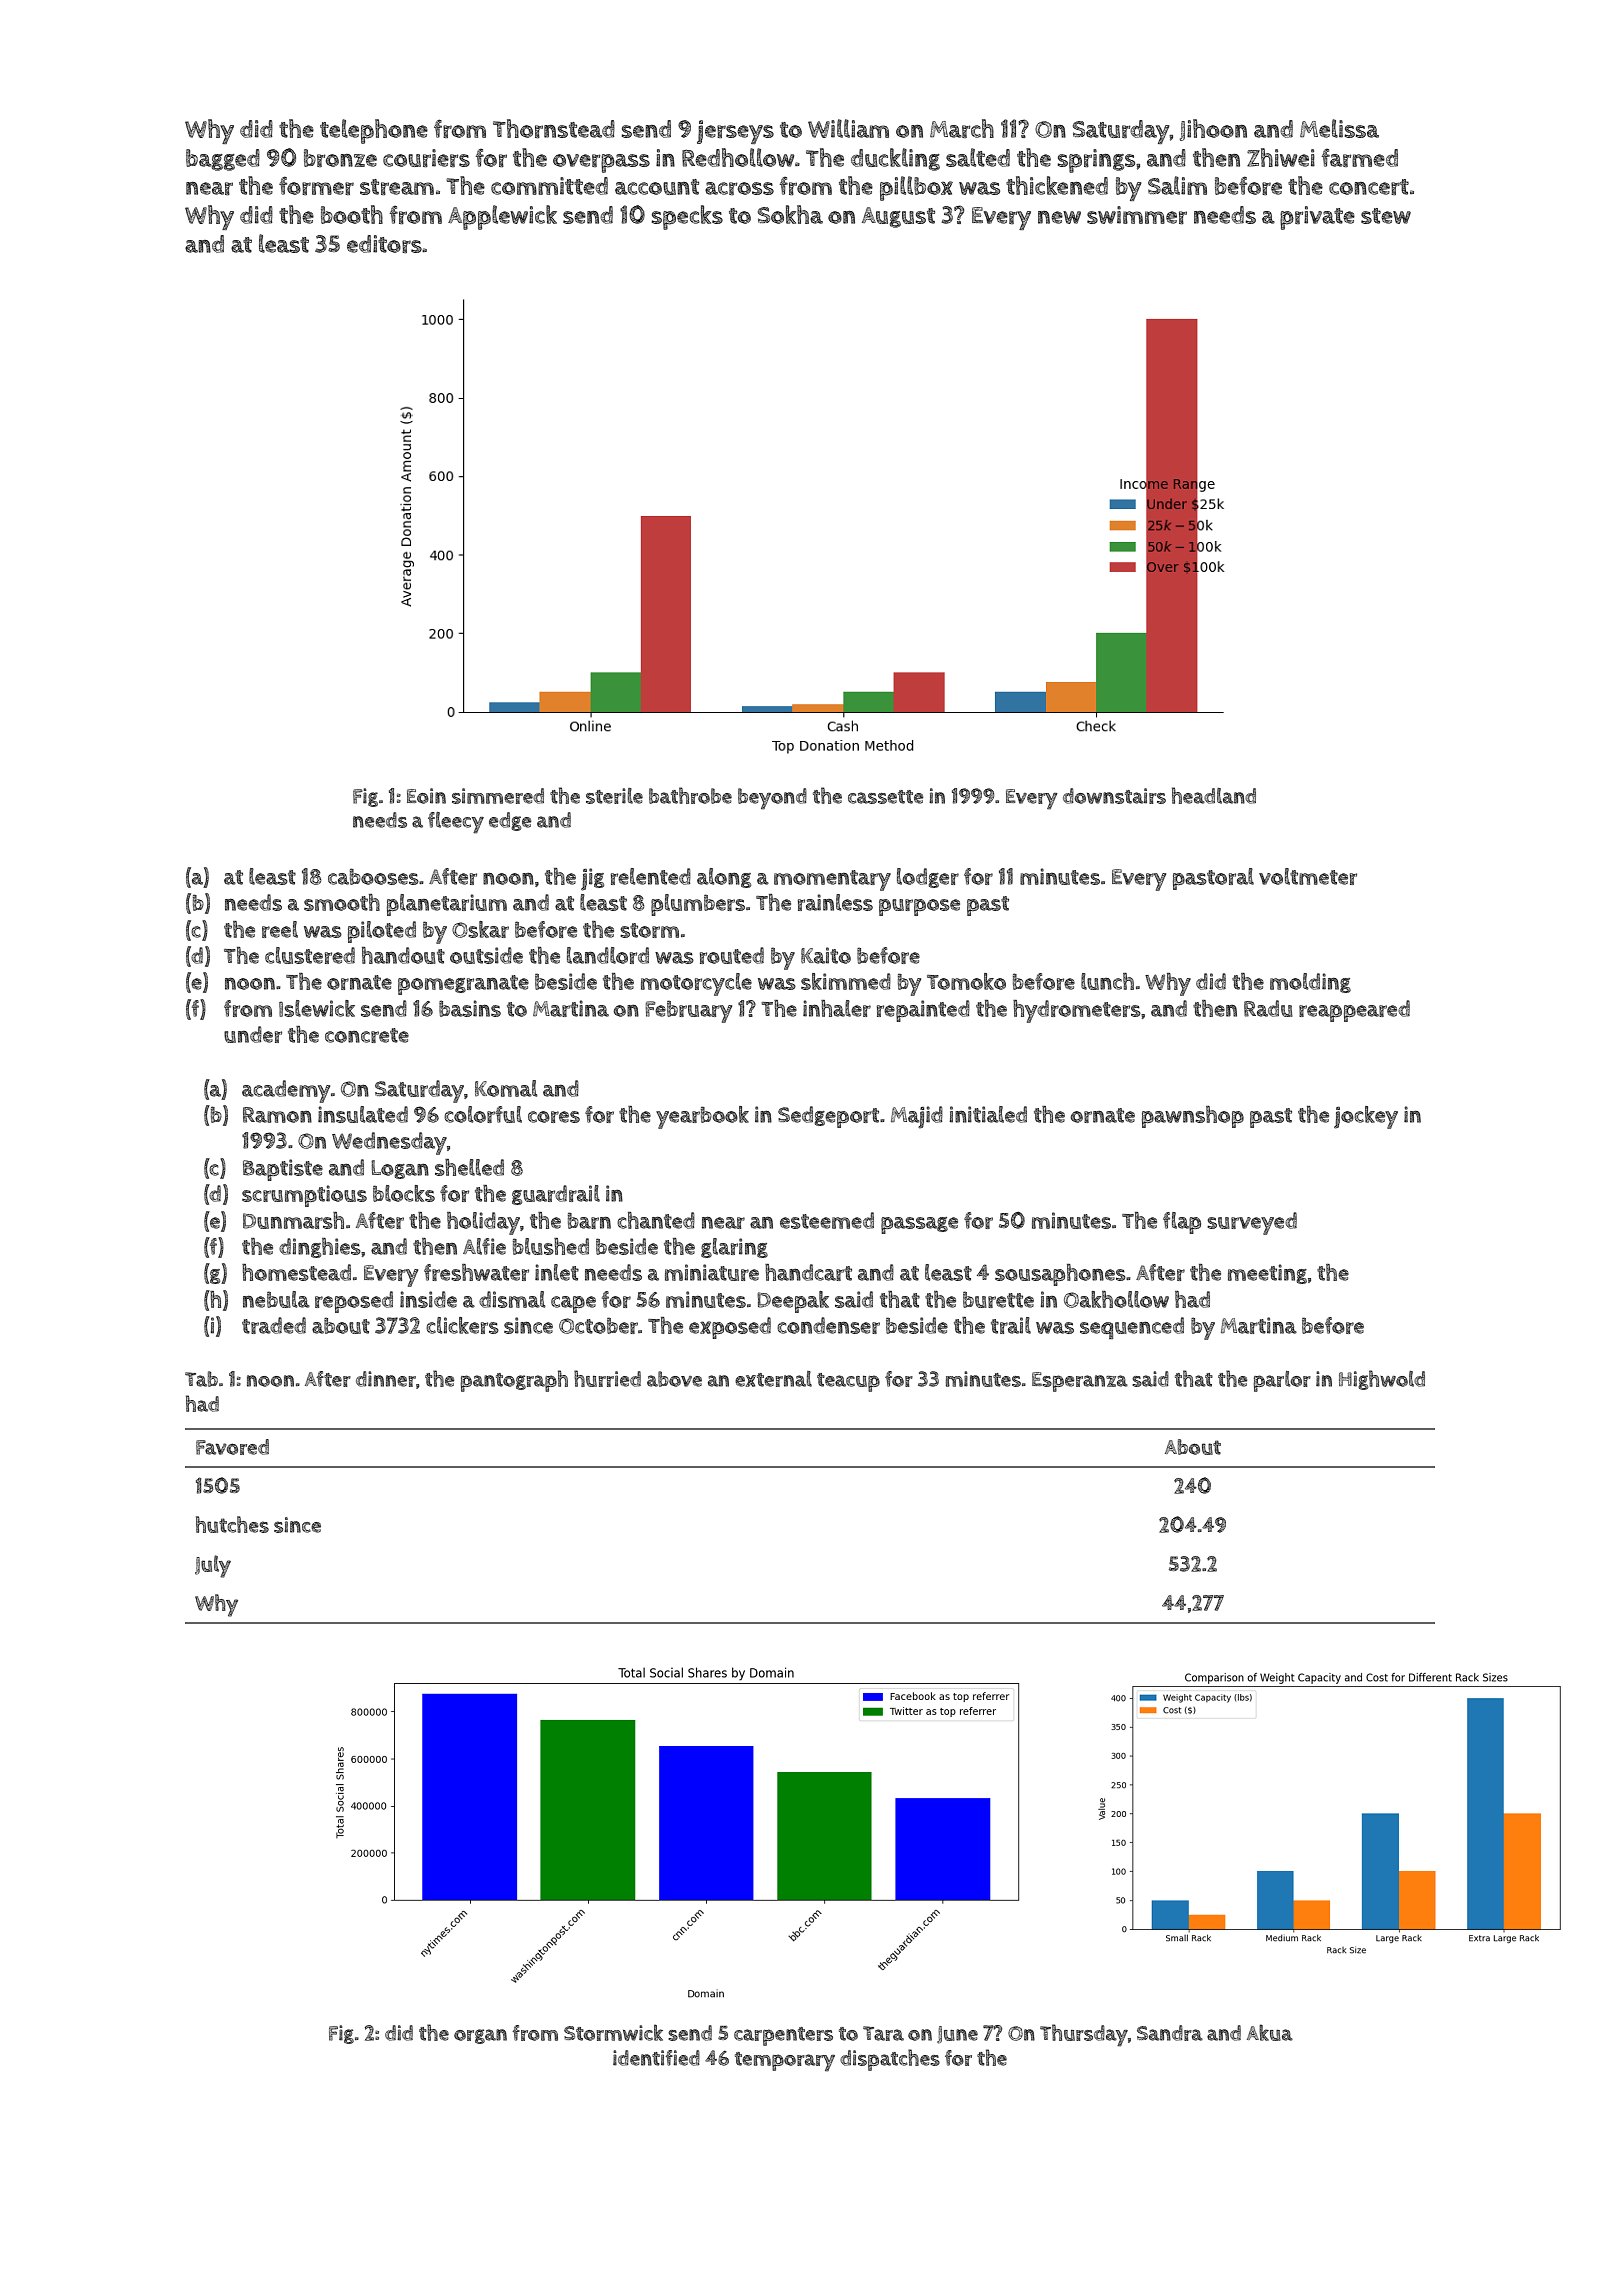  What do you see at coordinates (1339, 128) in the screenshot?
I see `Melissa` at bounding box center [1339, 128].
